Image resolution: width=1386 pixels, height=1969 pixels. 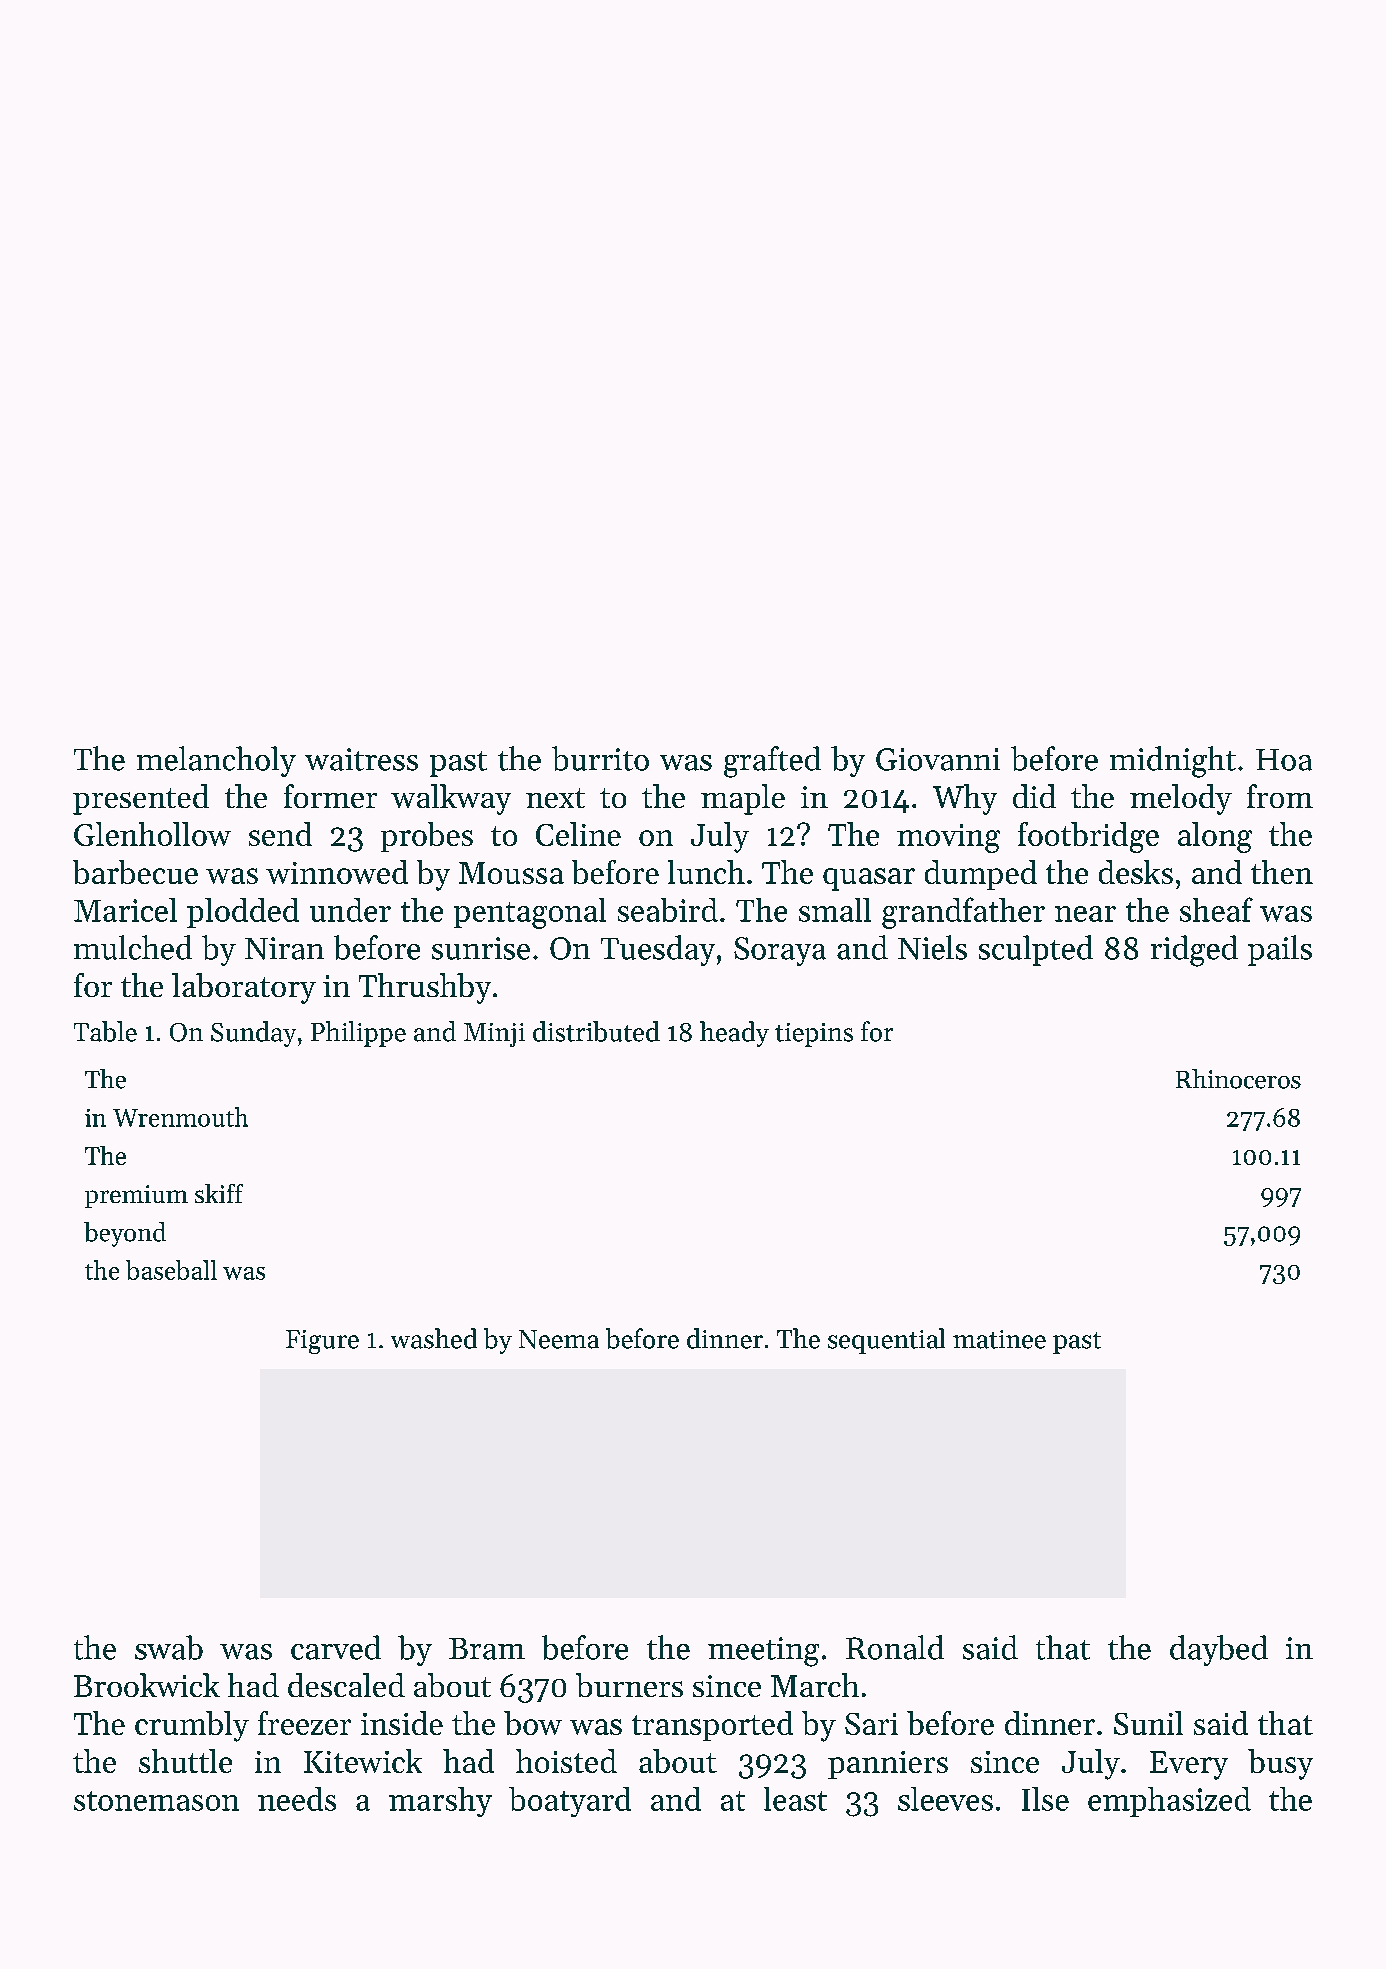 What do you see at coordinates (487, 1649) in the screenshot?
I see `Bram` at bounding box center [487, 1649].
